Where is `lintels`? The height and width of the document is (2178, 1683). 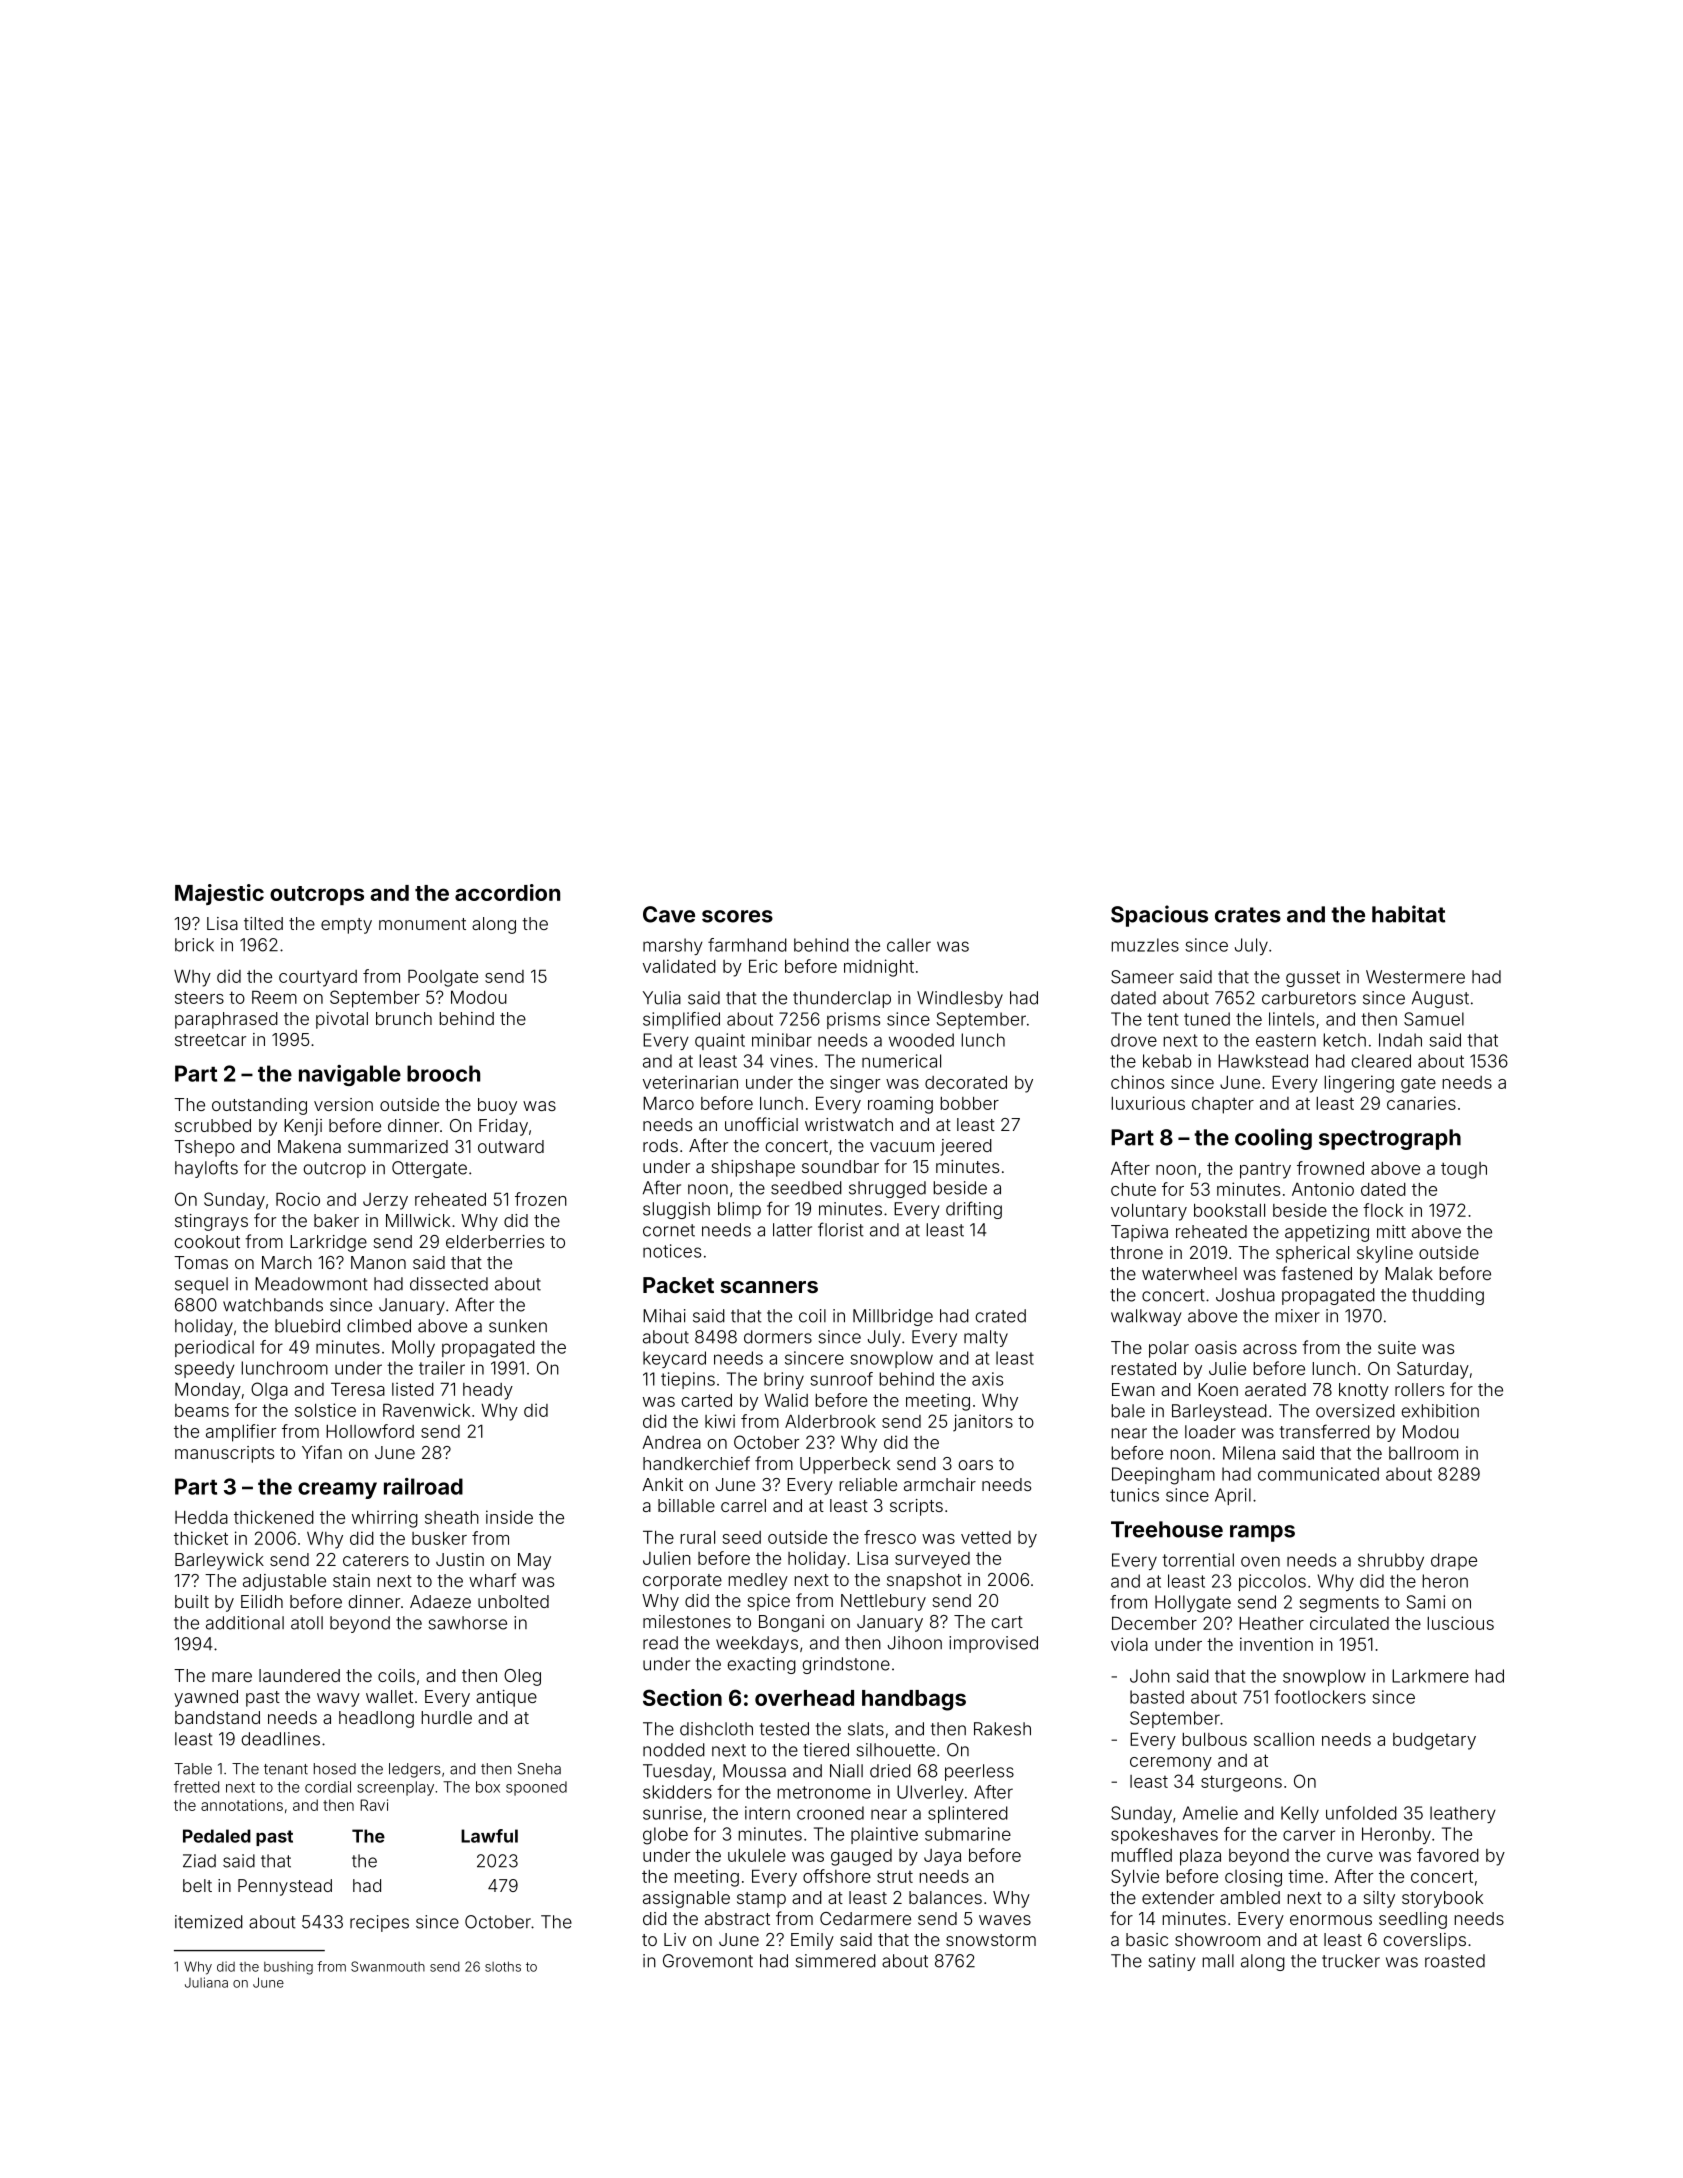 lintels is located at coordinates (1291, 1019).
